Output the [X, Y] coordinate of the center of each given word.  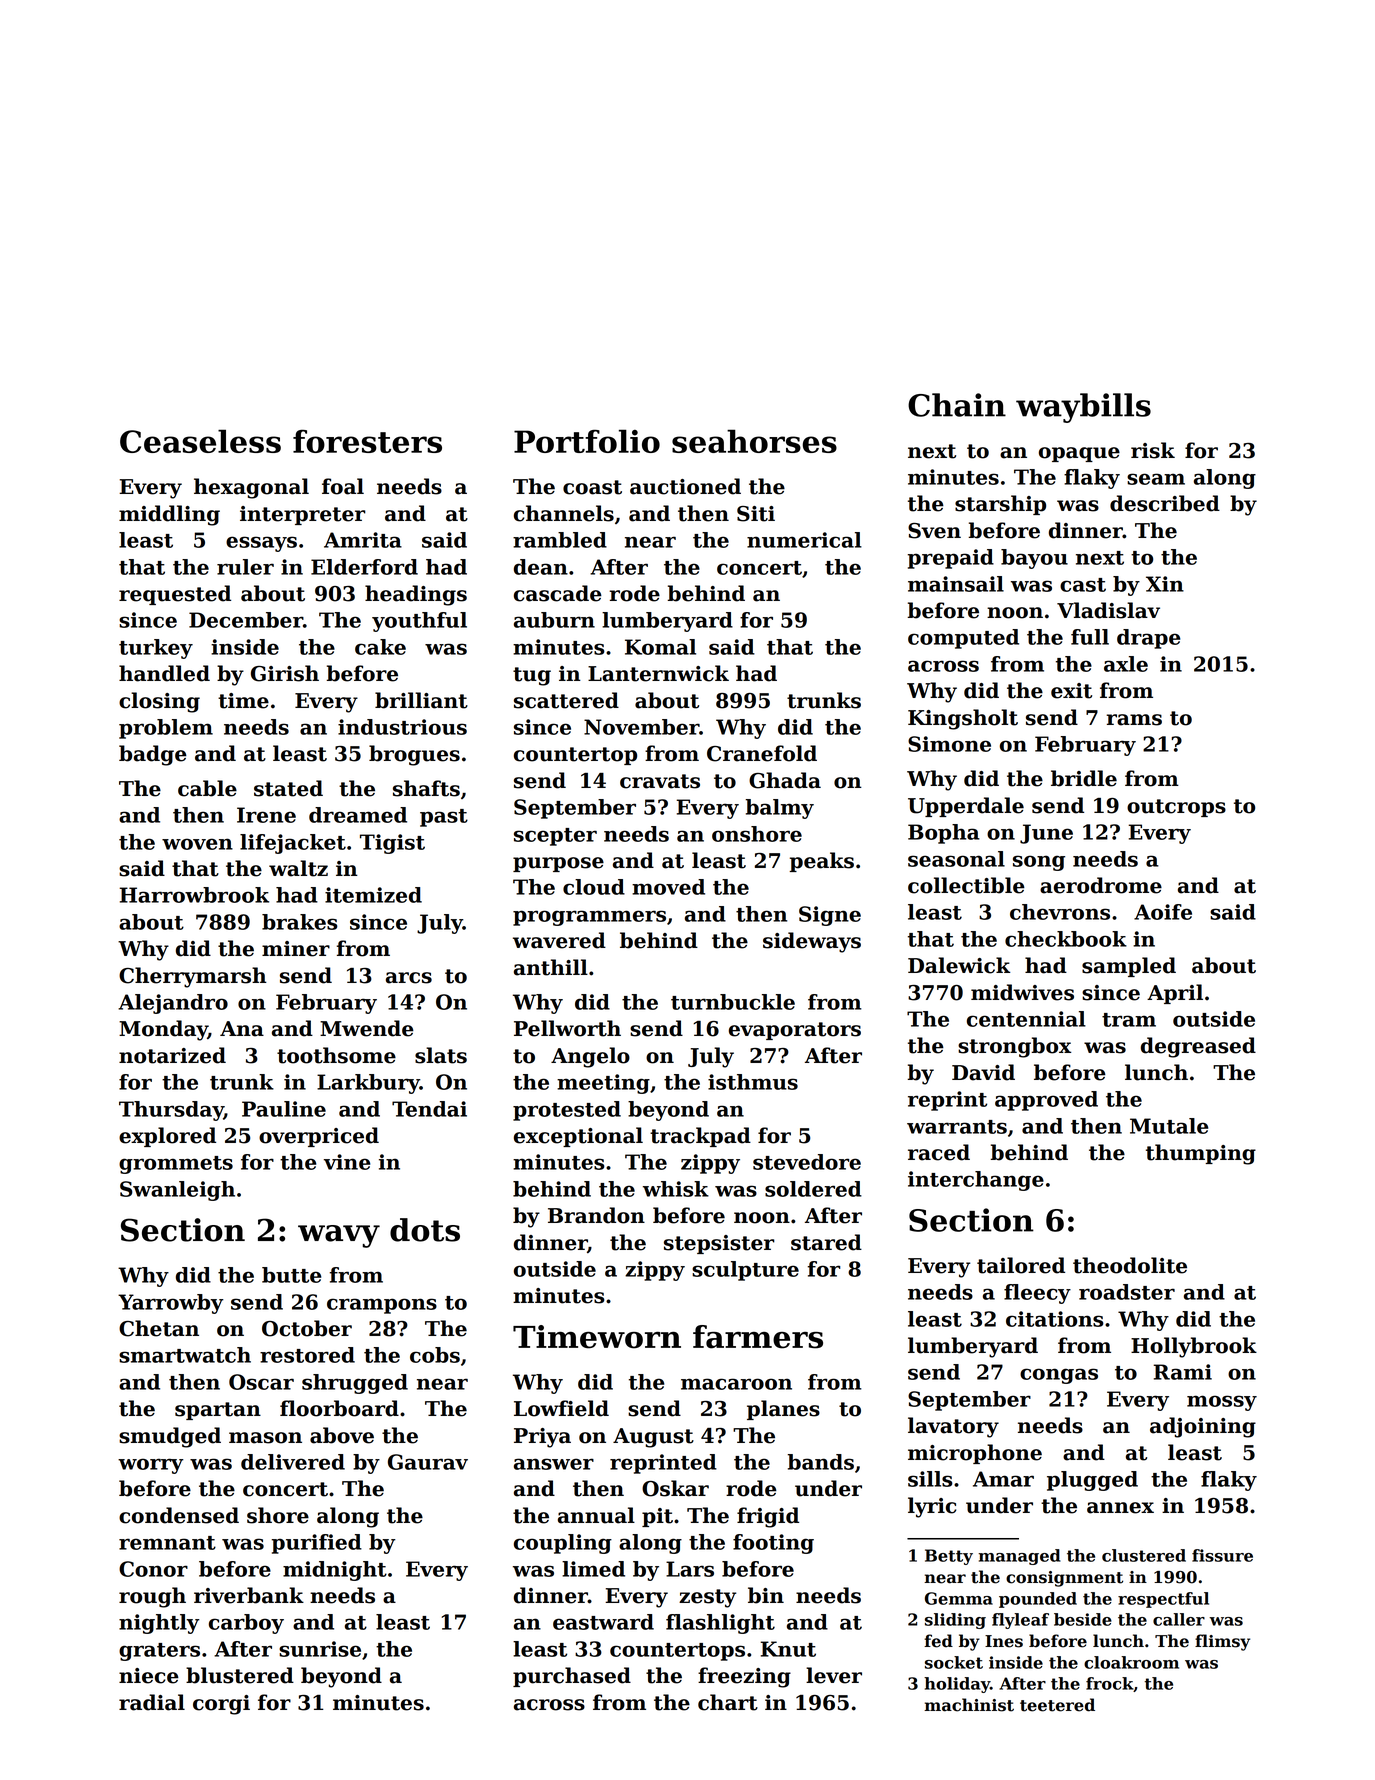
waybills [1083, 408]
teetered [1057, 1705]
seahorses [754, 441]
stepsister [719, 1244]
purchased [572, 1677]
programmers [589, 918]
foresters [367, 441]
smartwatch [185, 1355]
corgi [221, 1705]
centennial [1026, 1019]
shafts [426, 788]
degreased [1198, 1047]
